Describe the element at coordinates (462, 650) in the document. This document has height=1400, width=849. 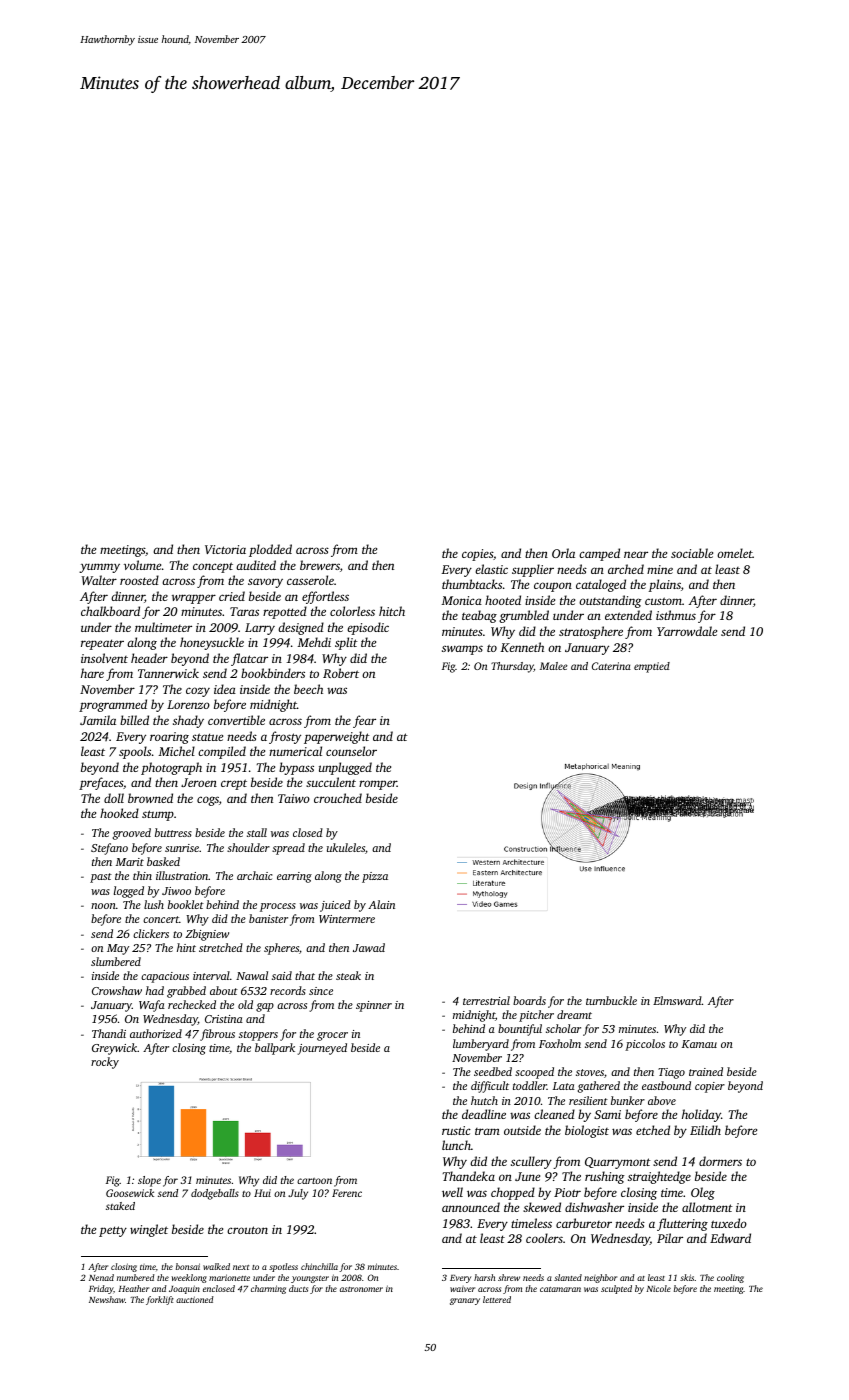
I see `swamps` at that location.
